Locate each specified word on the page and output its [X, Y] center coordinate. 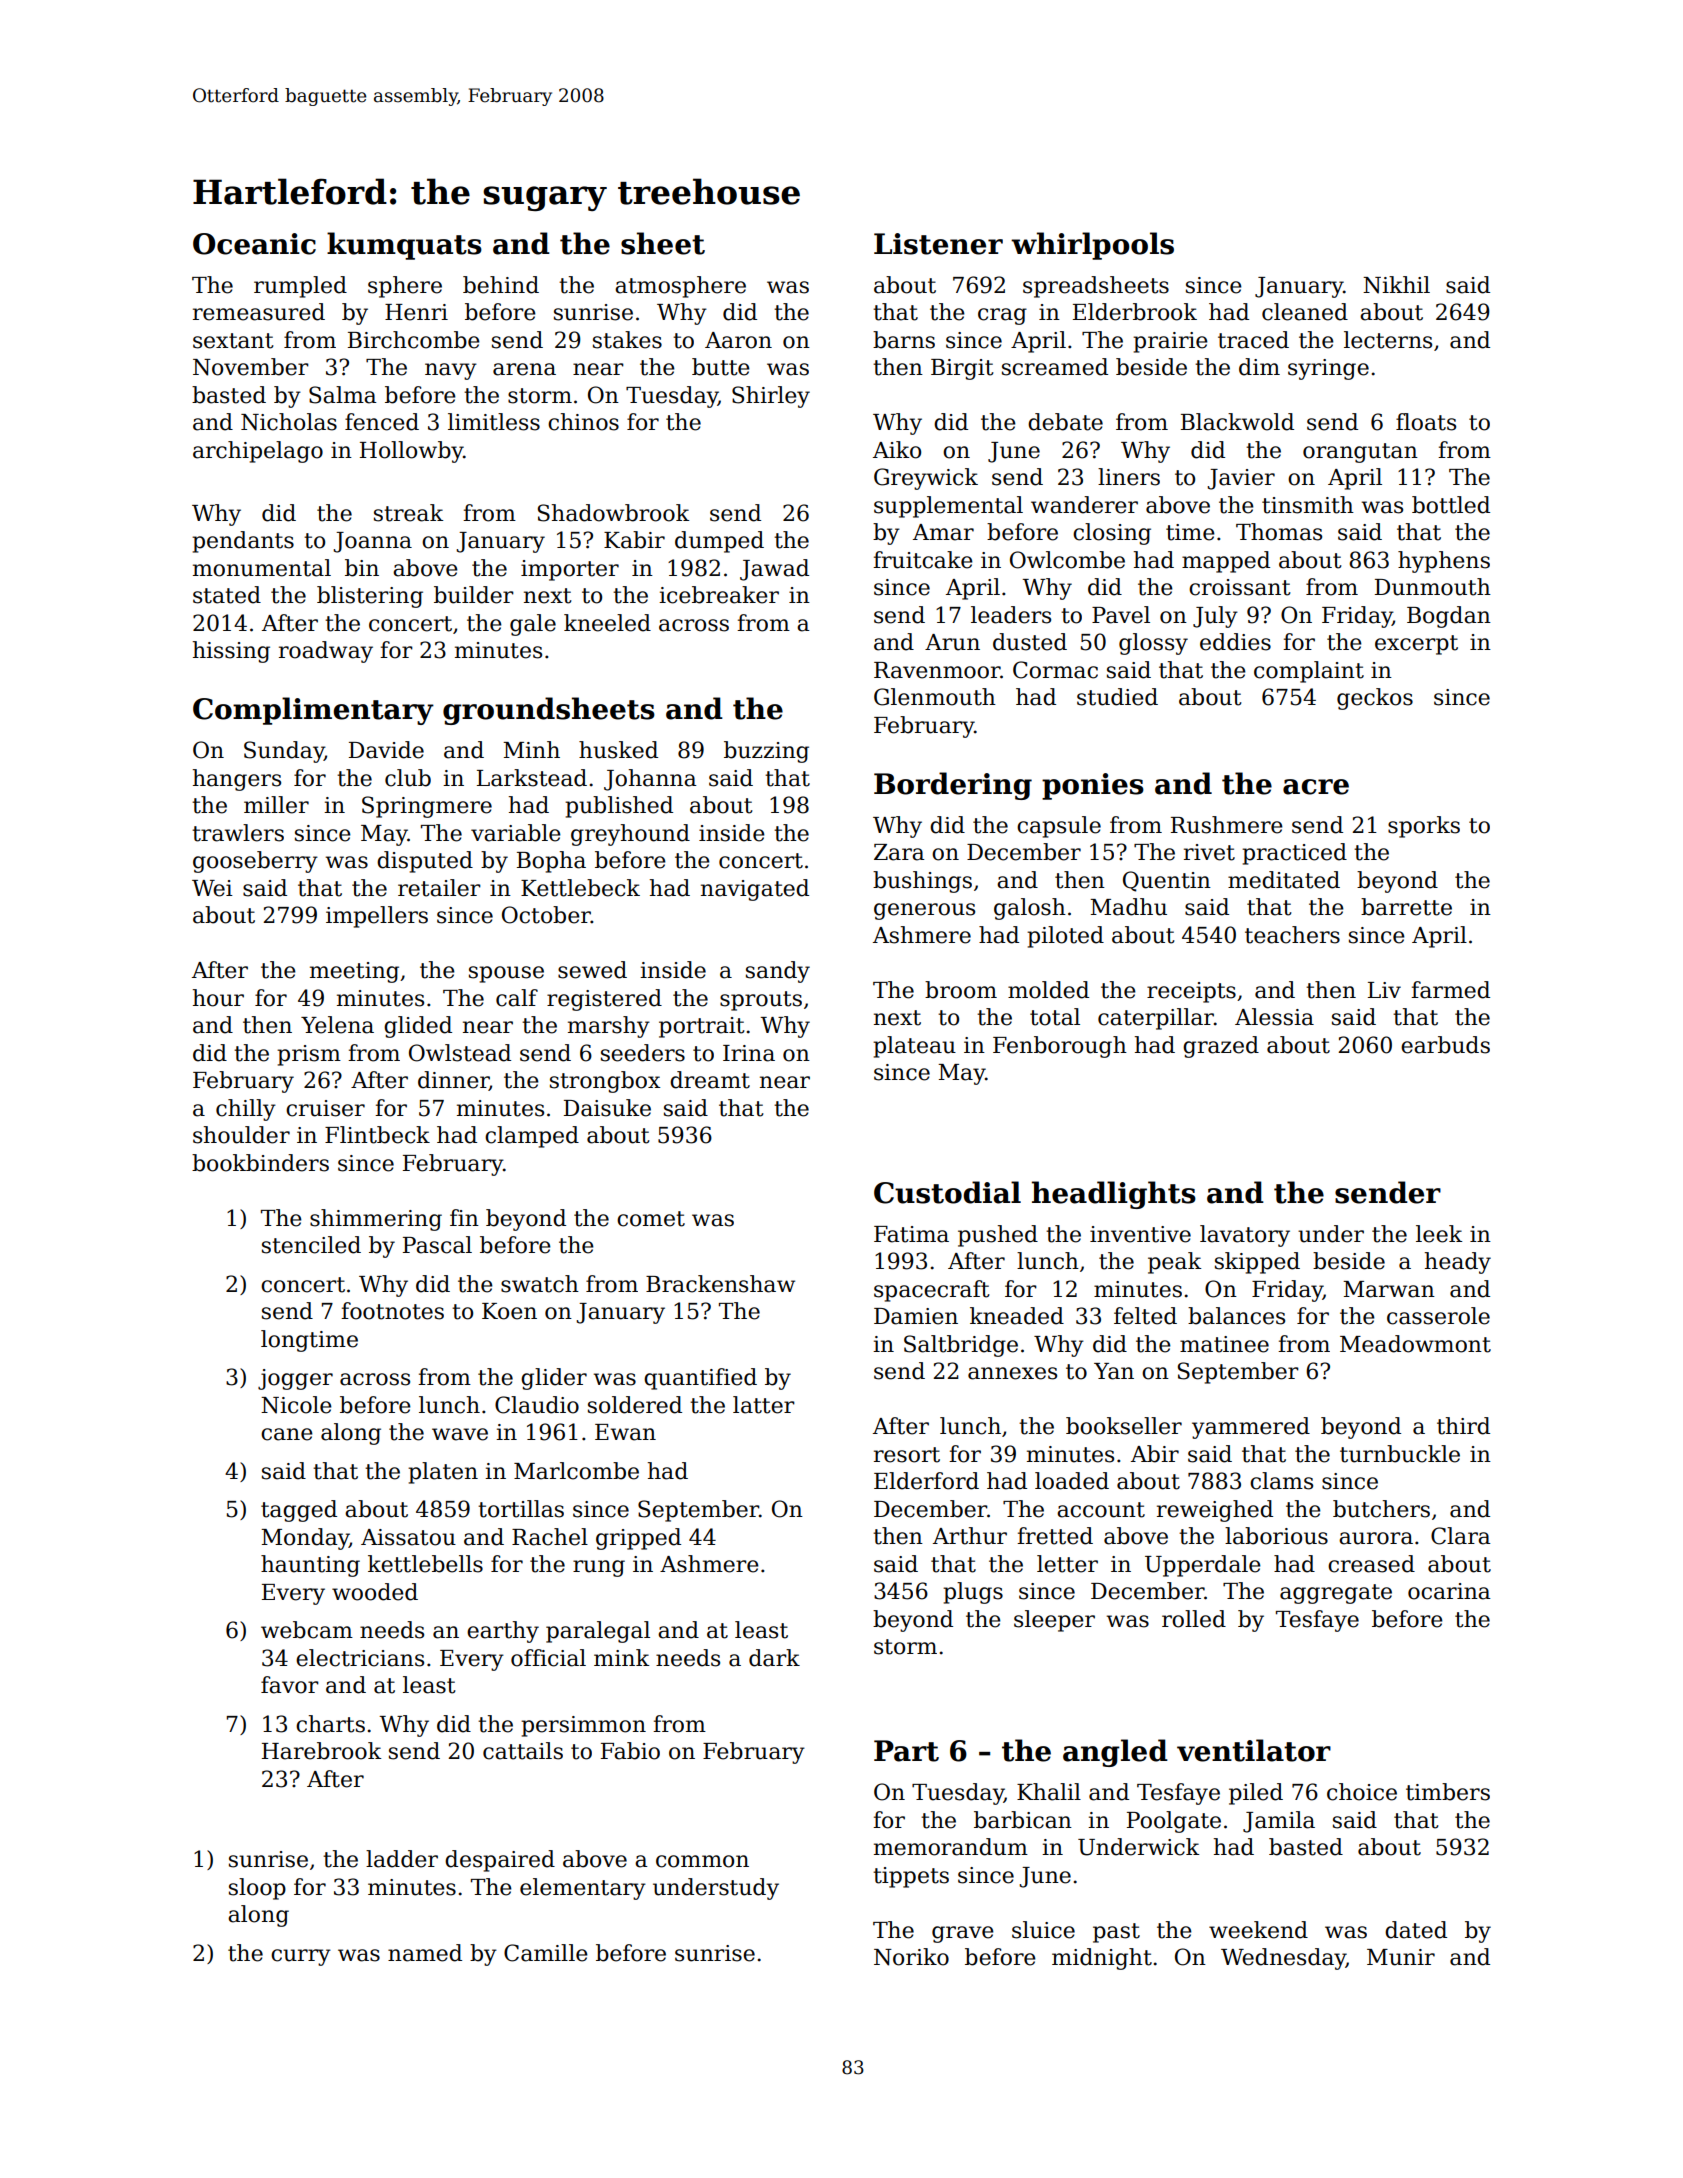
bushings [922, 882]
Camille [546, 1953]
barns [904, 340]
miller [276, 805]
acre [1316, 787]
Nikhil [1396, 285]
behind [501, 285]
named [425, 1953]
